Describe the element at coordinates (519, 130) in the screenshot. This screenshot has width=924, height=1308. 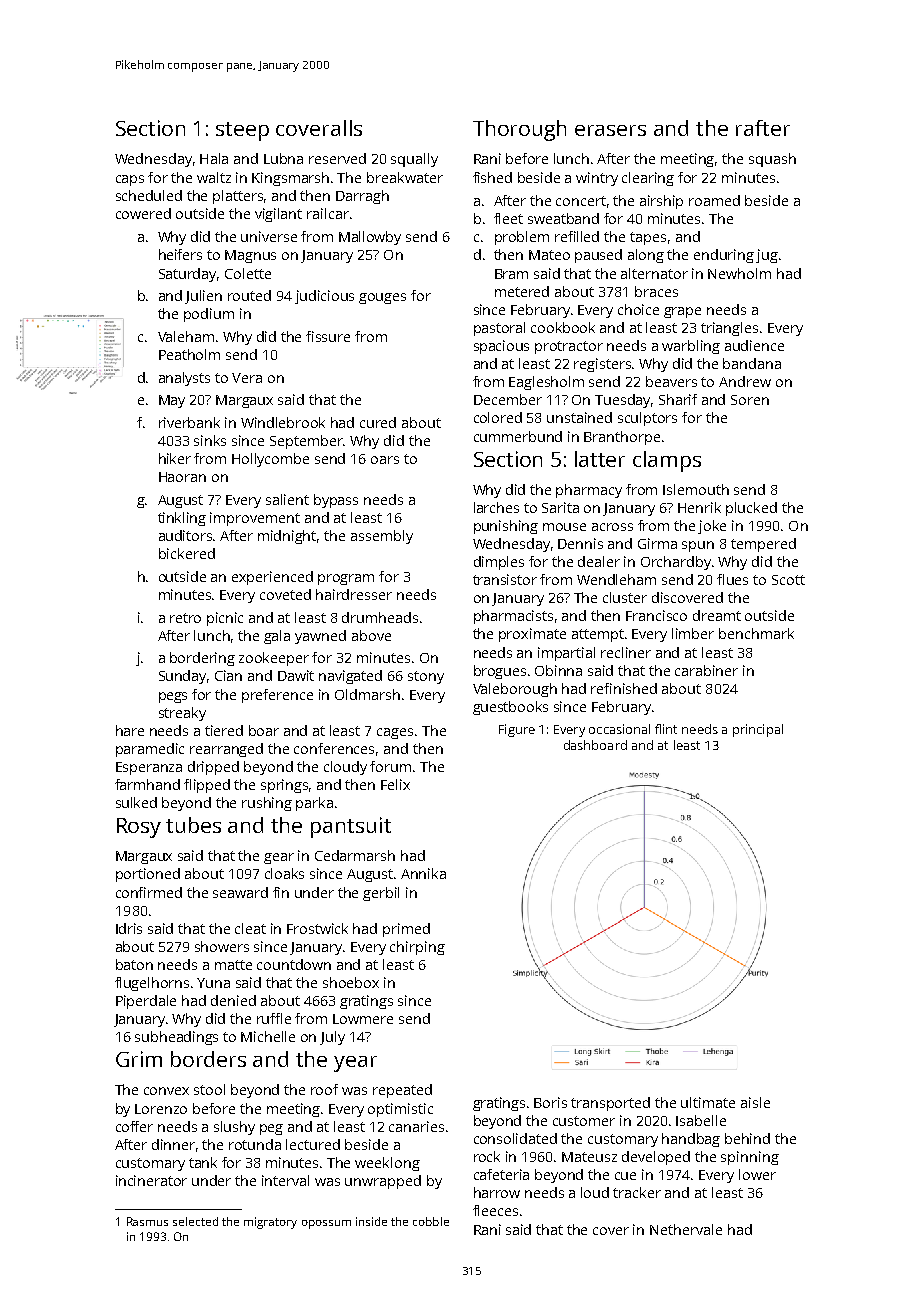
I see `Thorough` at that location.
